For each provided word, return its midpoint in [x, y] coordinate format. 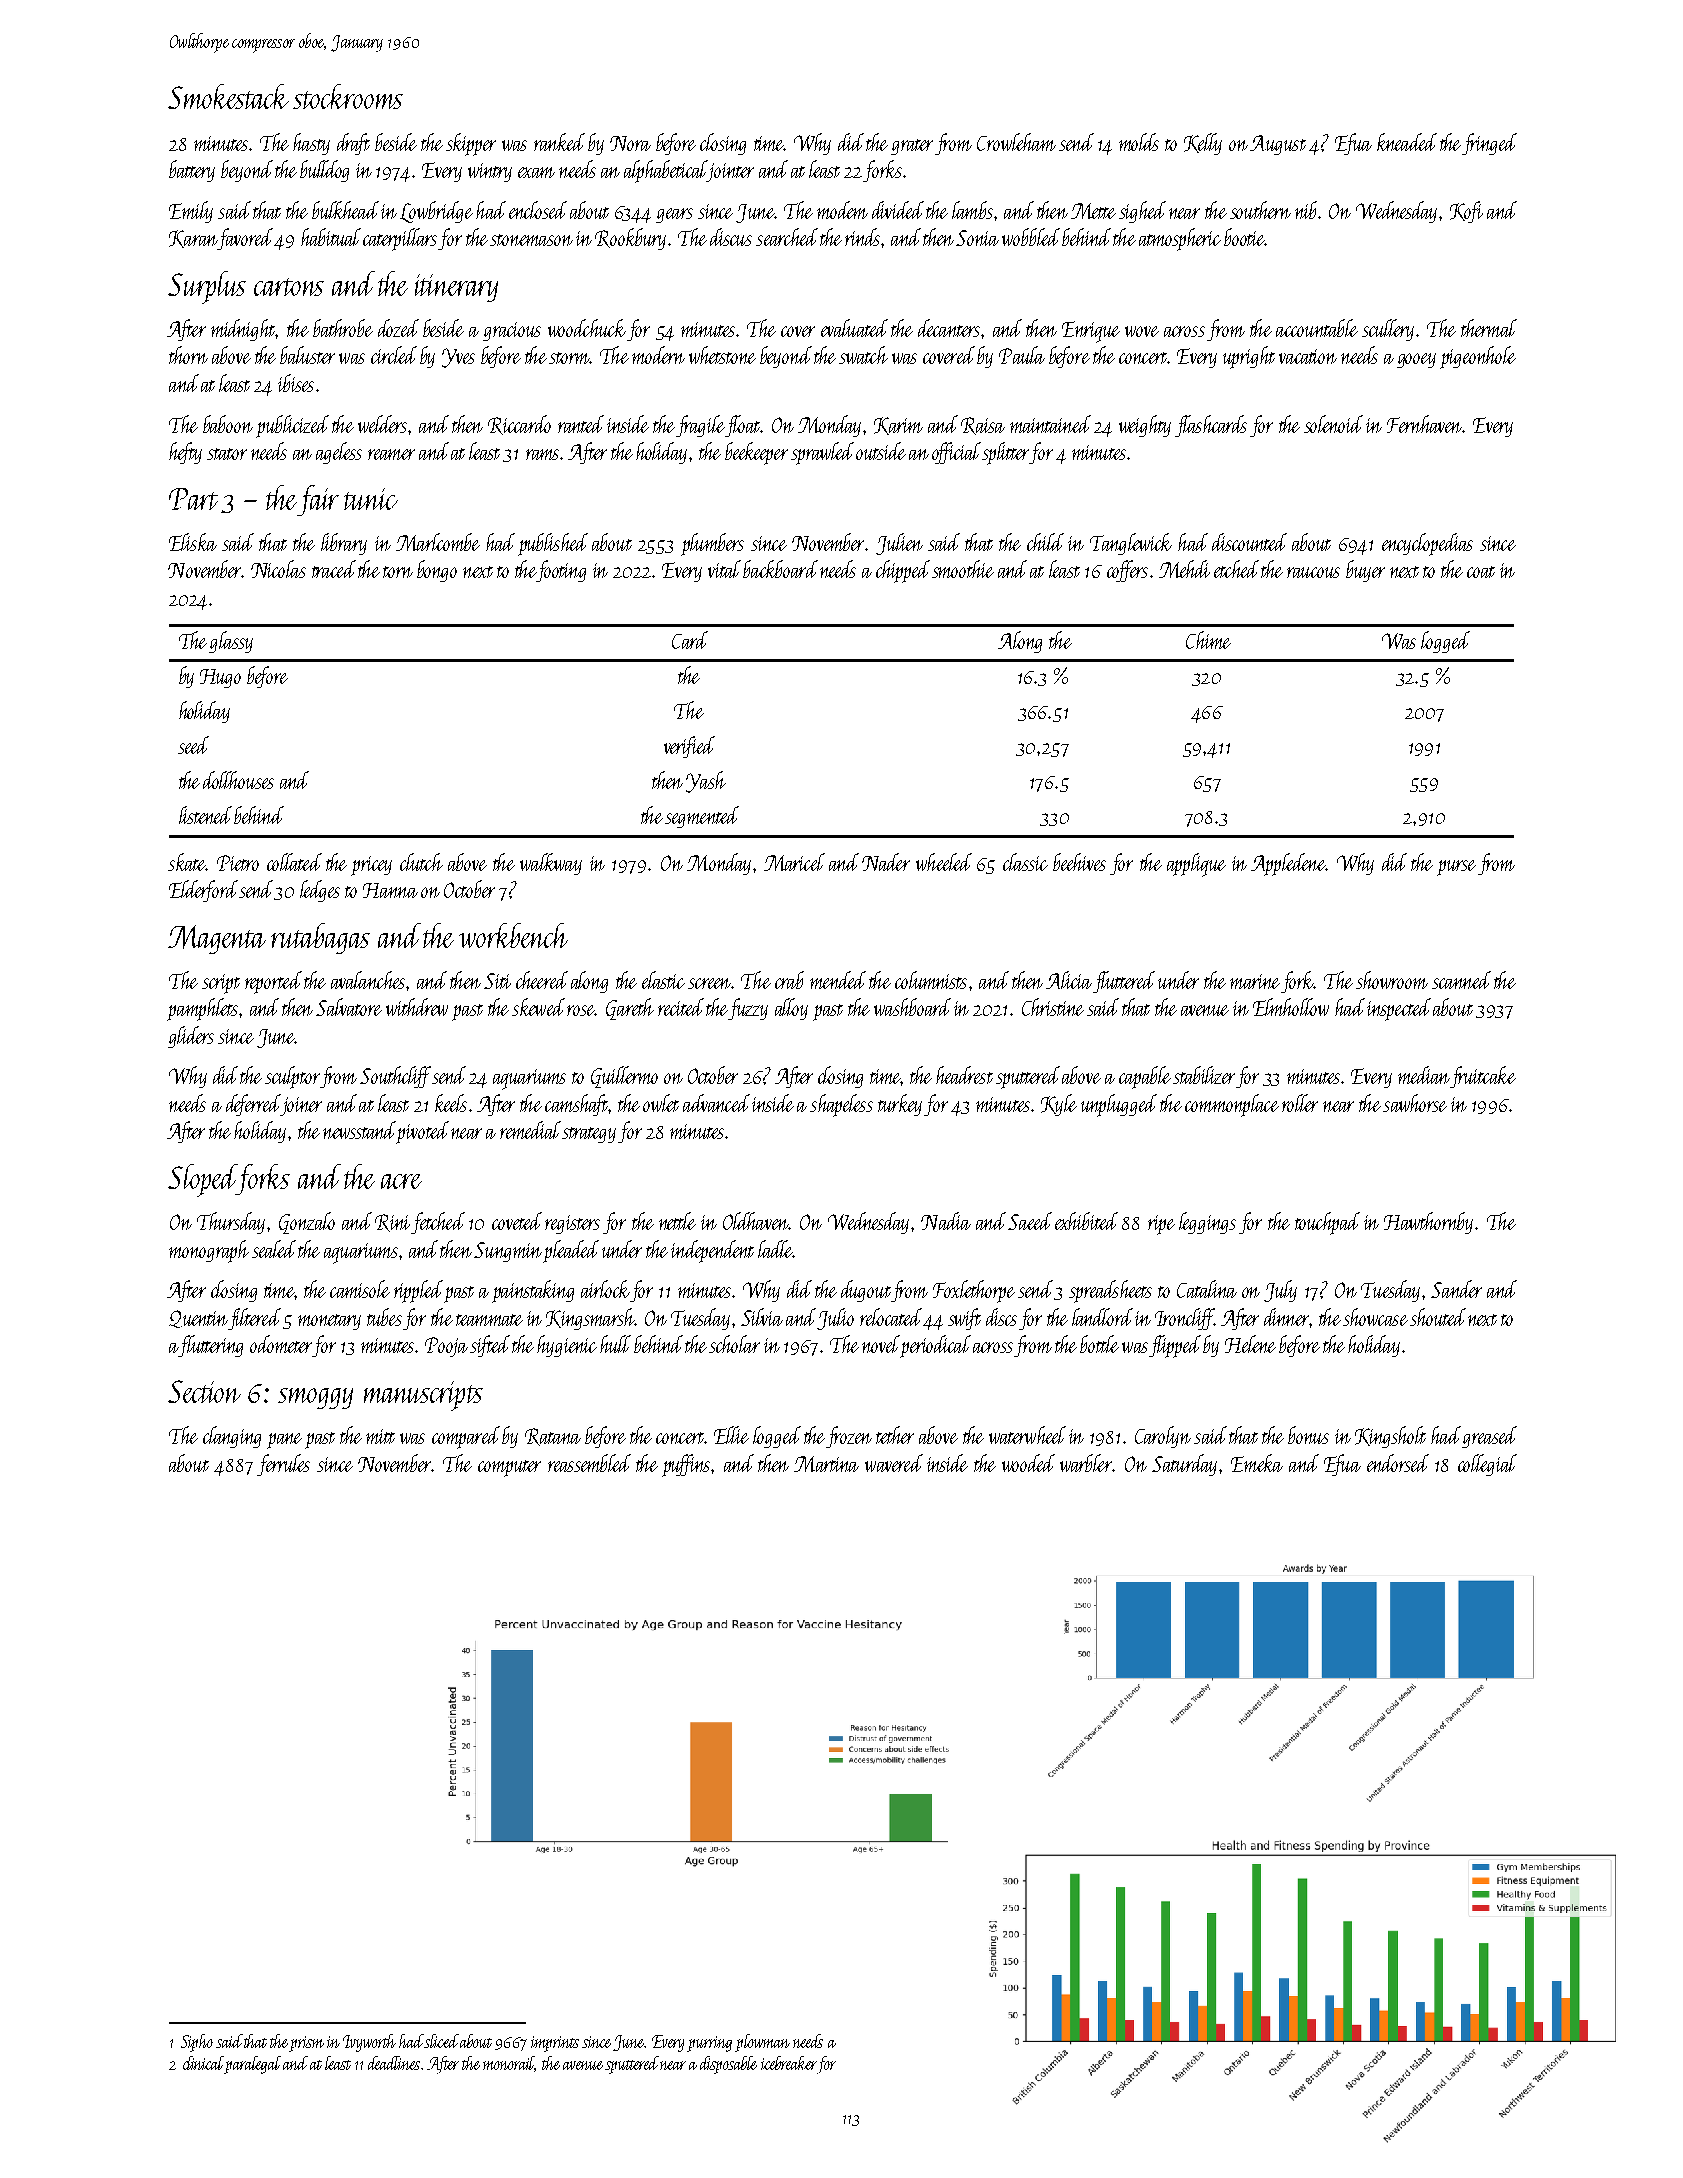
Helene [1250, 1344]
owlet [661, 1103]
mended [838, 980]
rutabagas [320, 938]
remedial [530, 1130]
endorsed [1398, 1463]
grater [912, 147]
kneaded [1407, 142]
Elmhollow [1291, 1007]
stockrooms [348, 96]
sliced [442, 2041]
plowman [762, 2043]
